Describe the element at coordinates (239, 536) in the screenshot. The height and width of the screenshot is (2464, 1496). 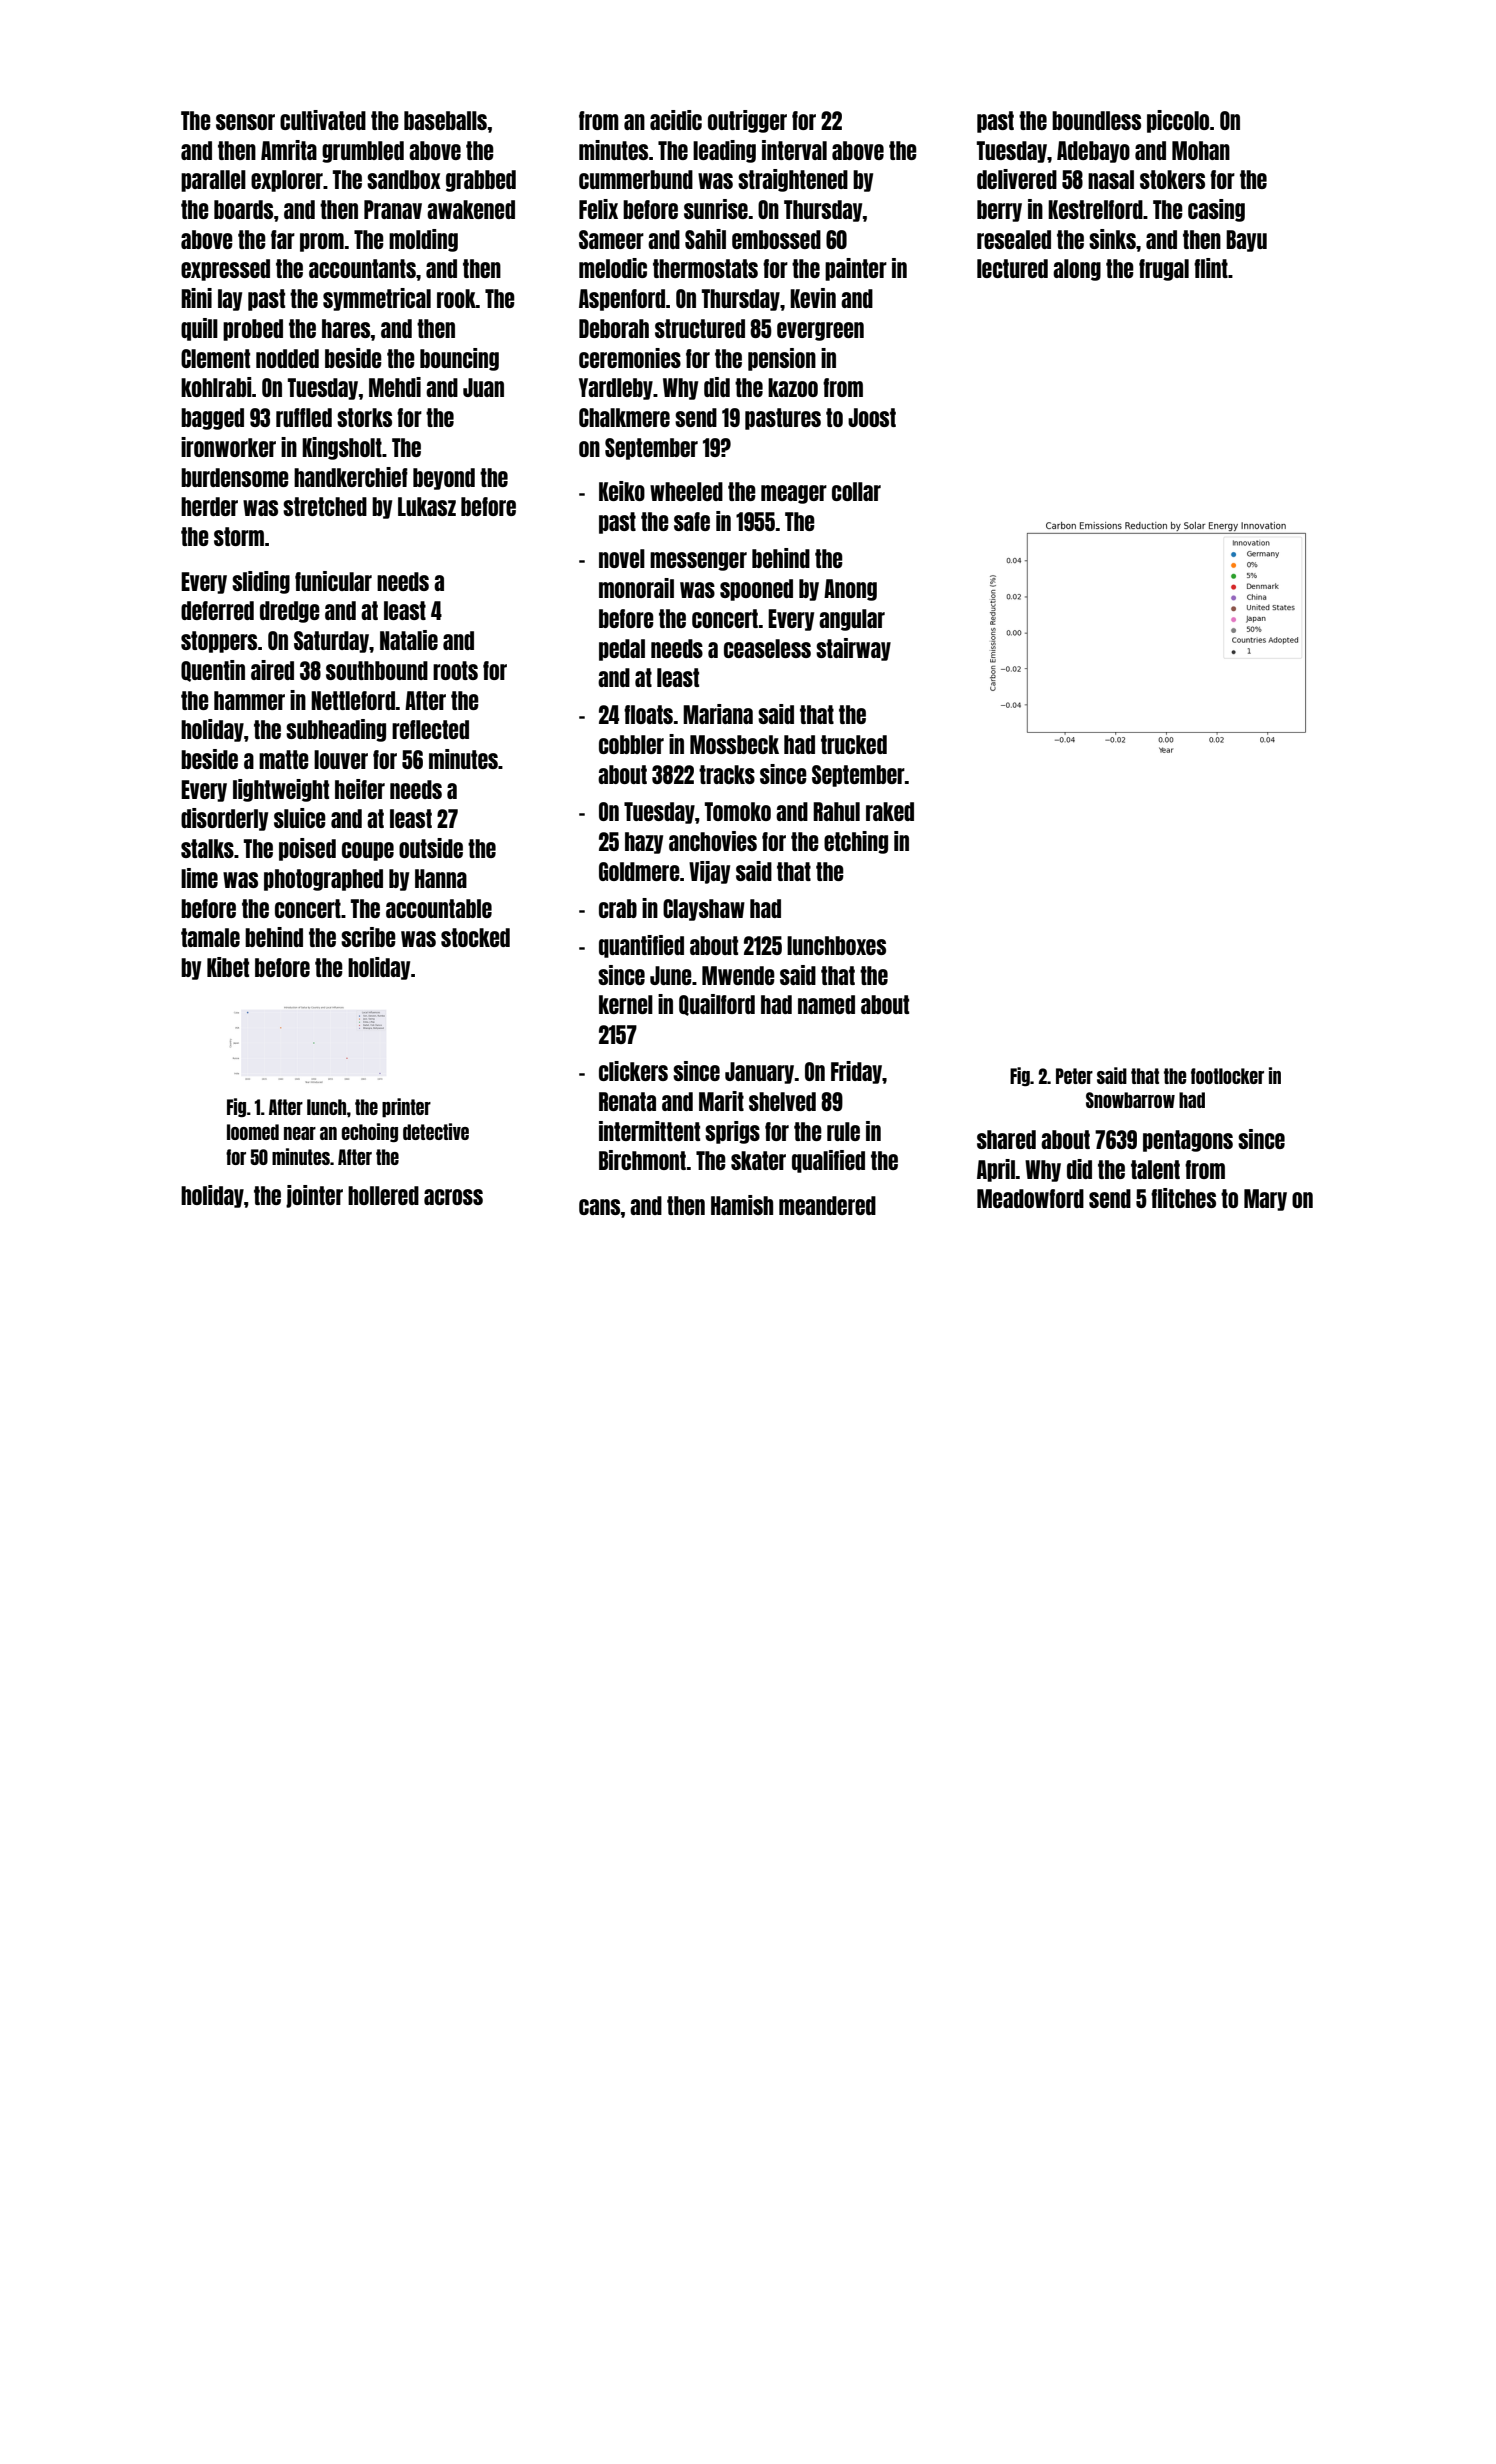
I see `storm` at that location.
